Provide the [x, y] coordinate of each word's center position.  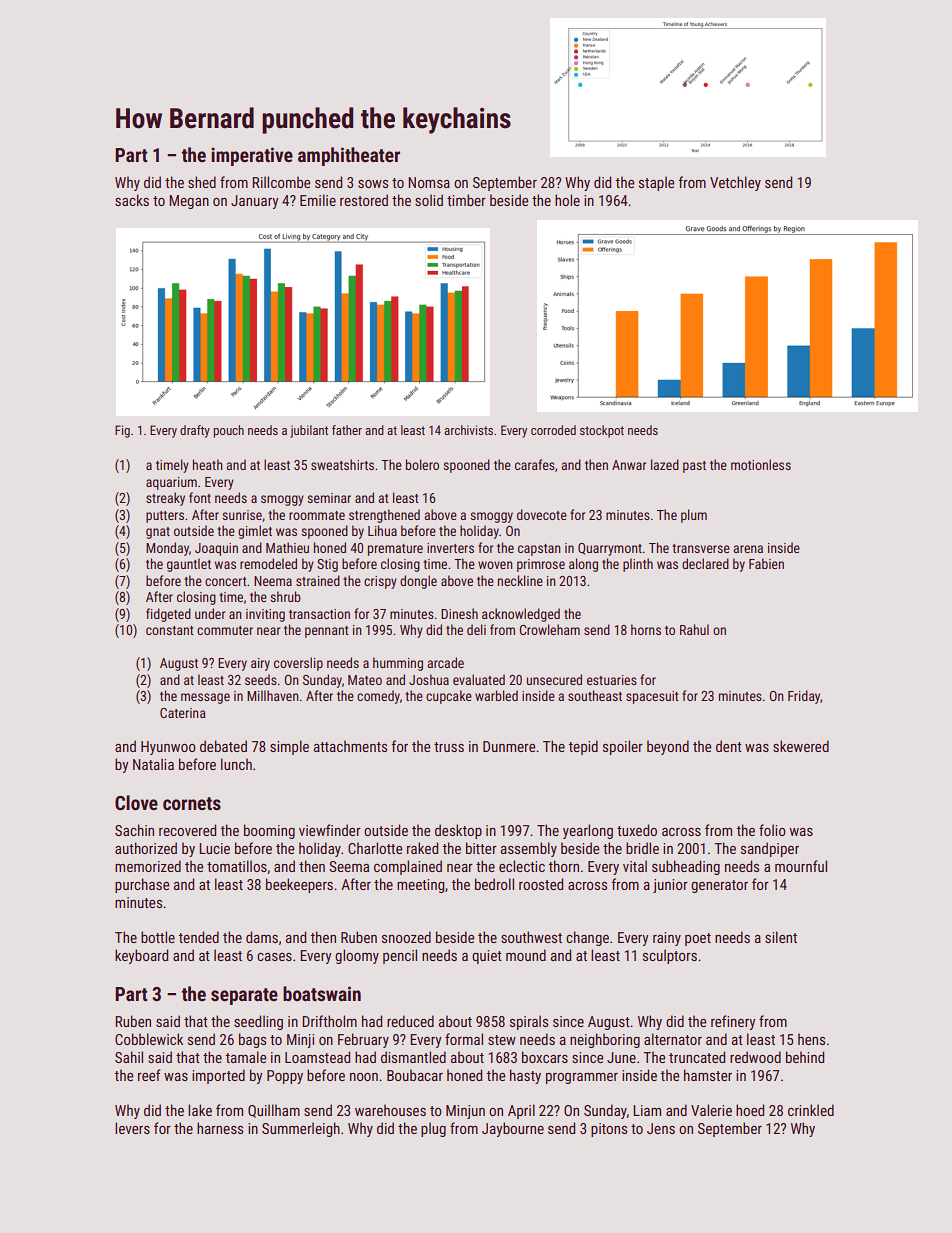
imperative [252, 156]
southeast [595, 695]
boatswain [322, 993]
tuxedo [637, 830]
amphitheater [349, 156]
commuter [225, 630]
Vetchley [735, 183]
